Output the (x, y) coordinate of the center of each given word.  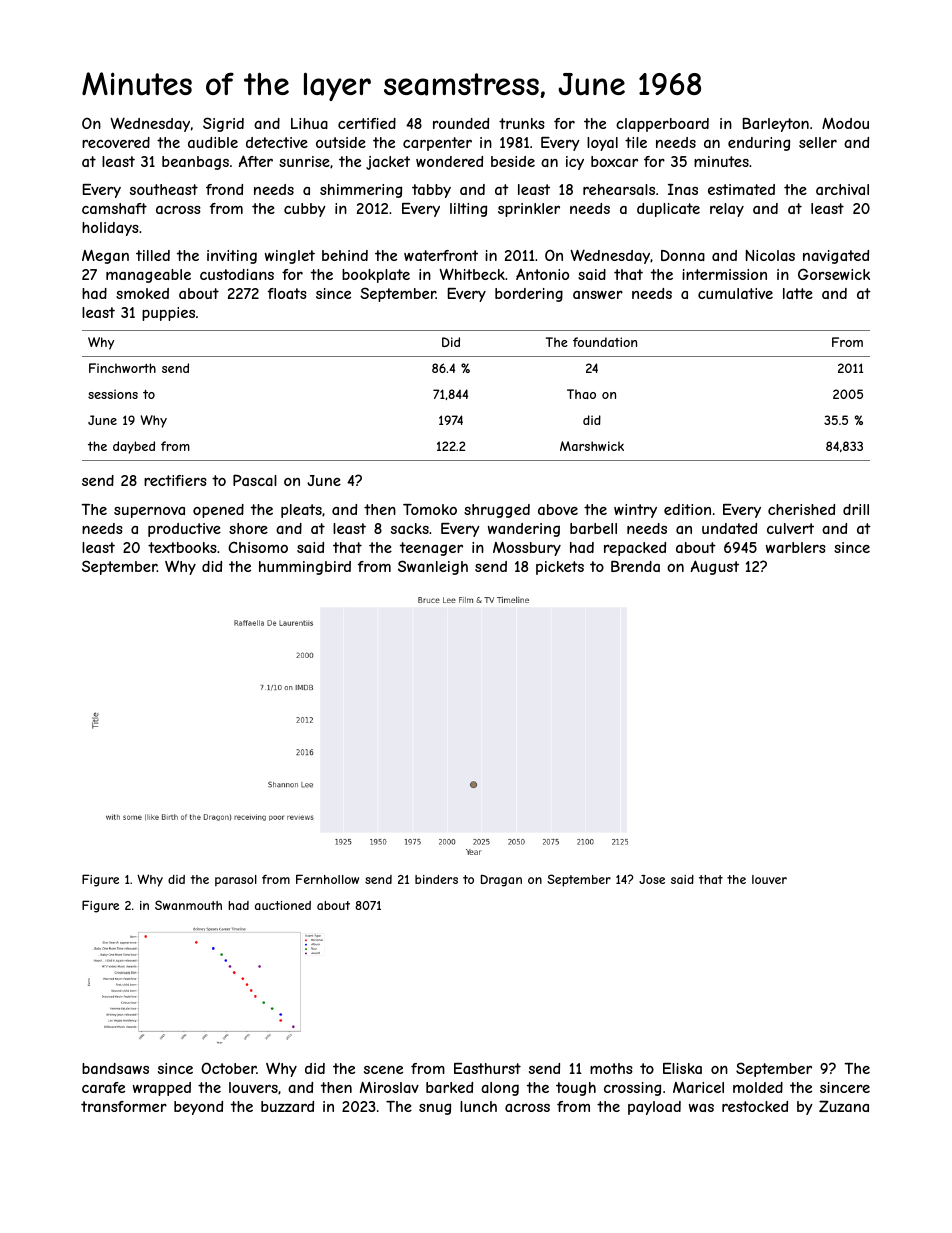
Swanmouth (188, 905)
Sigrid (223, 124)
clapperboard (662, 125)
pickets (560, 568)
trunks (522, 123)
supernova (149, 512)
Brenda (635, 566)
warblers (796, 547)
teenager (431, 549)
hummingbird (305, 568)
